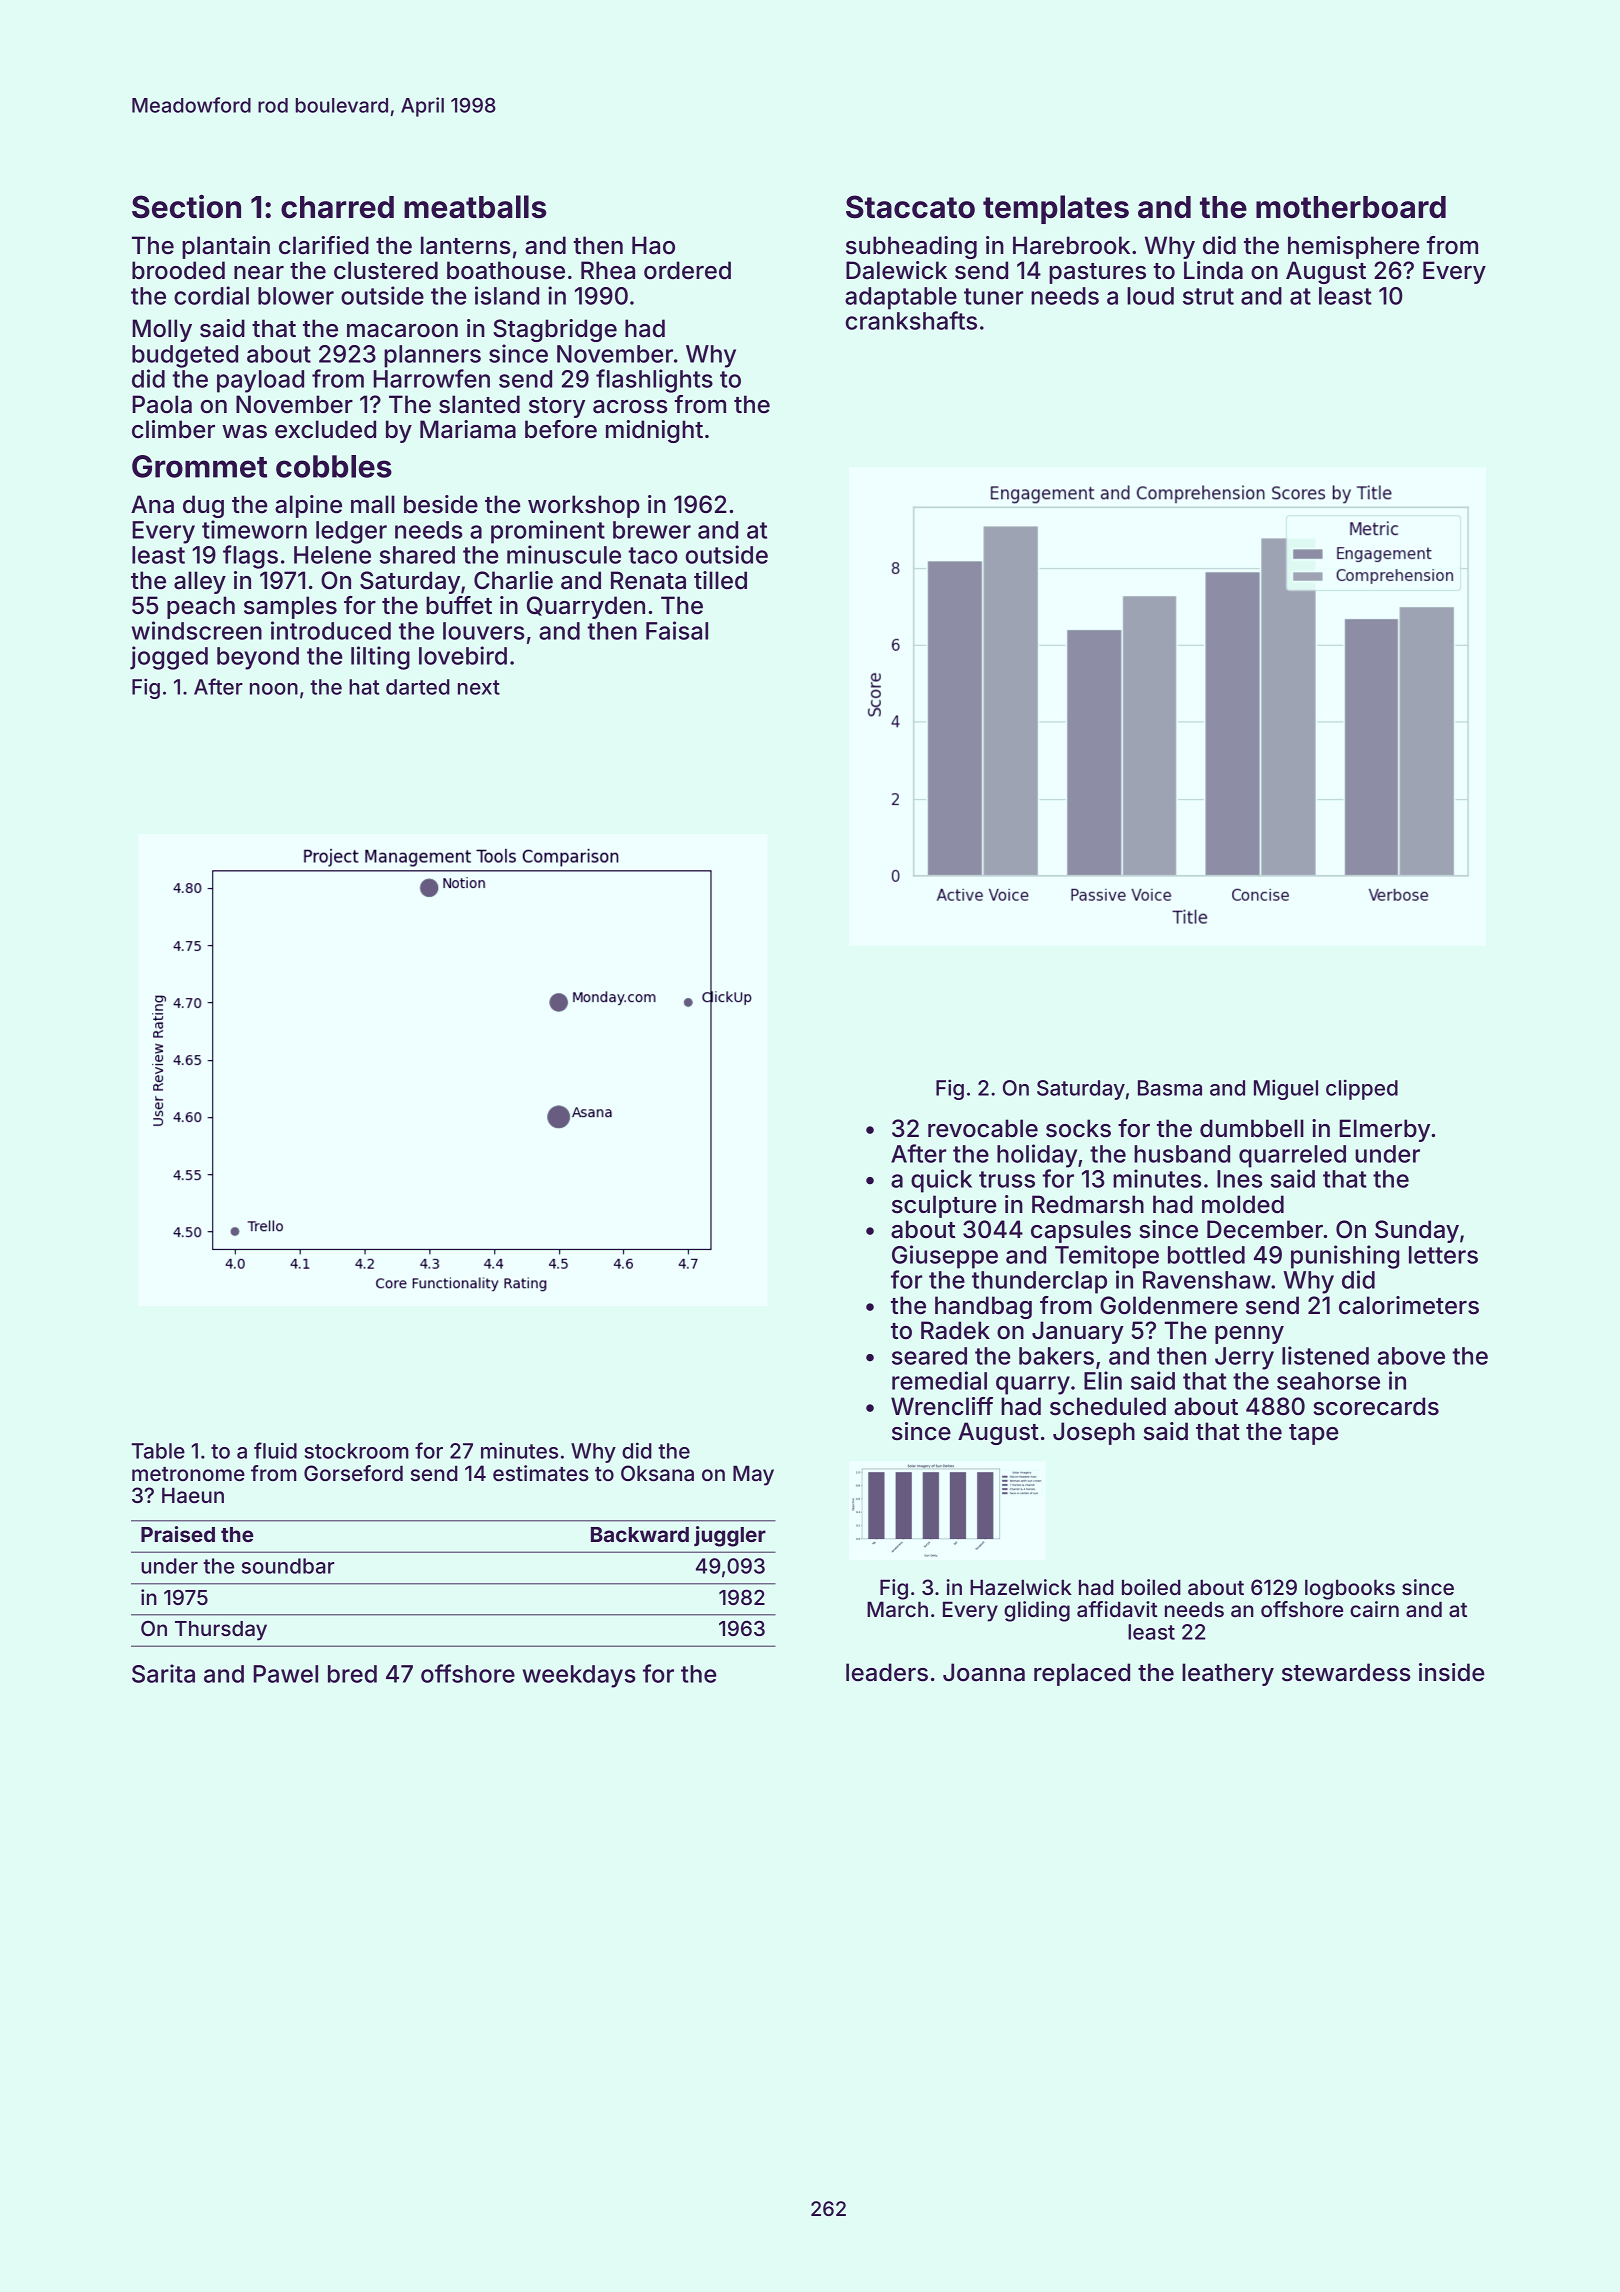 The width and height of the screenshot is (1620, 2292). Describe the element at coordinates (275, 1450) in the screenshot. I see `fluid` at that location.
